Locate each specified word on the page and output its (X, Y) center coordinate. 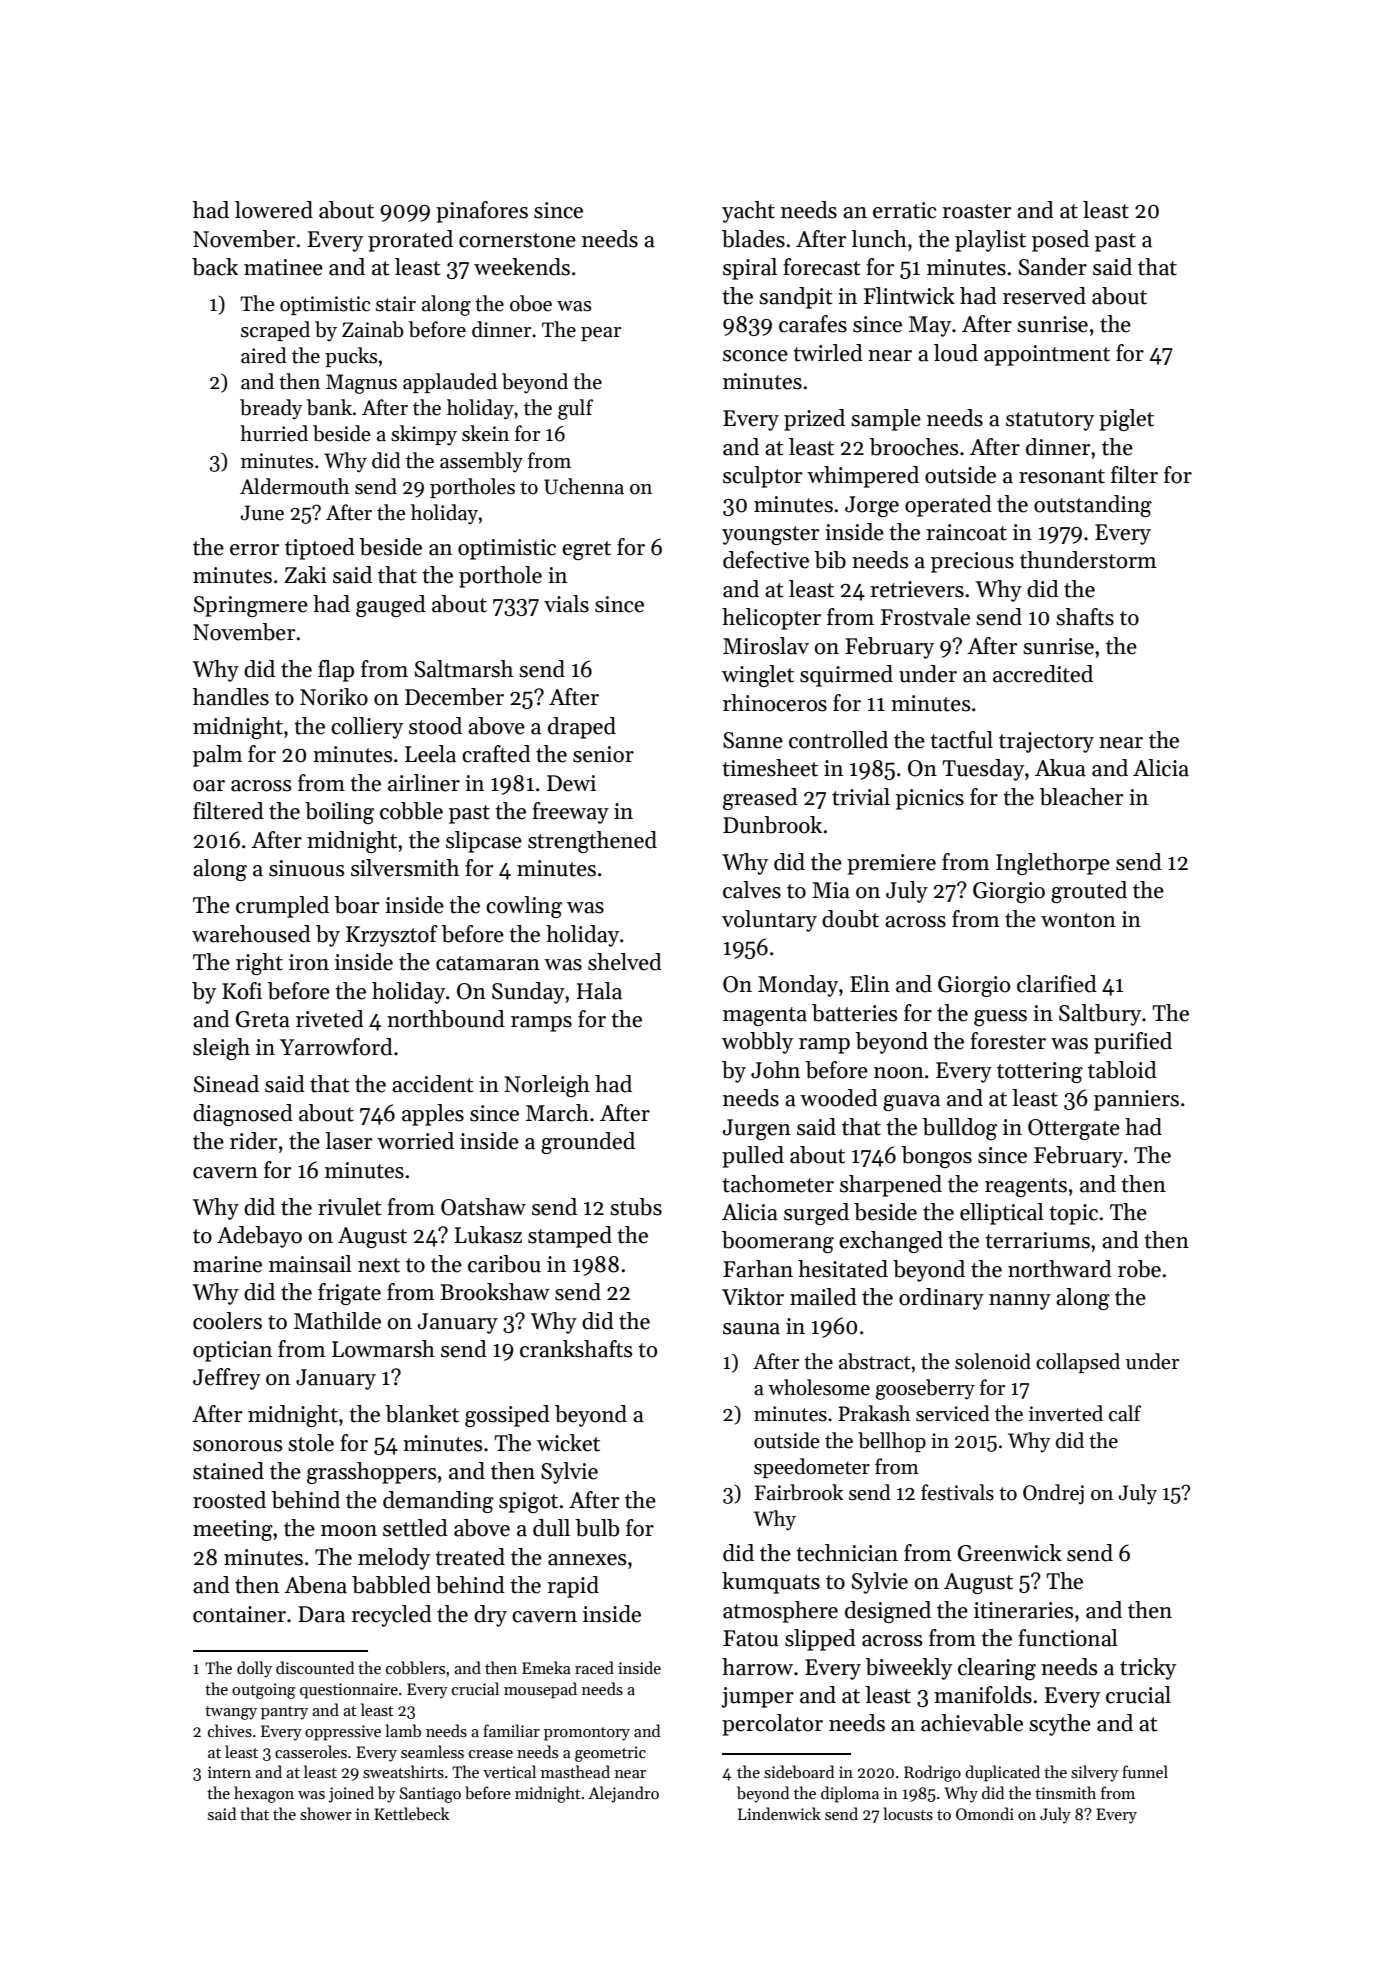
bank (329, 407)
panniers (1136, 1100)
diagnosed (243, 1115)
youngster (771, 535)
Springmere (251, 606)
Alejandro (623, 1794)
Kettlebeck (411, 1813)
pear (601, 334)
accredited (1043, 674)
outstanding (1093, 506)
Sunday (528, 993)
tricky (1148, 1669)
